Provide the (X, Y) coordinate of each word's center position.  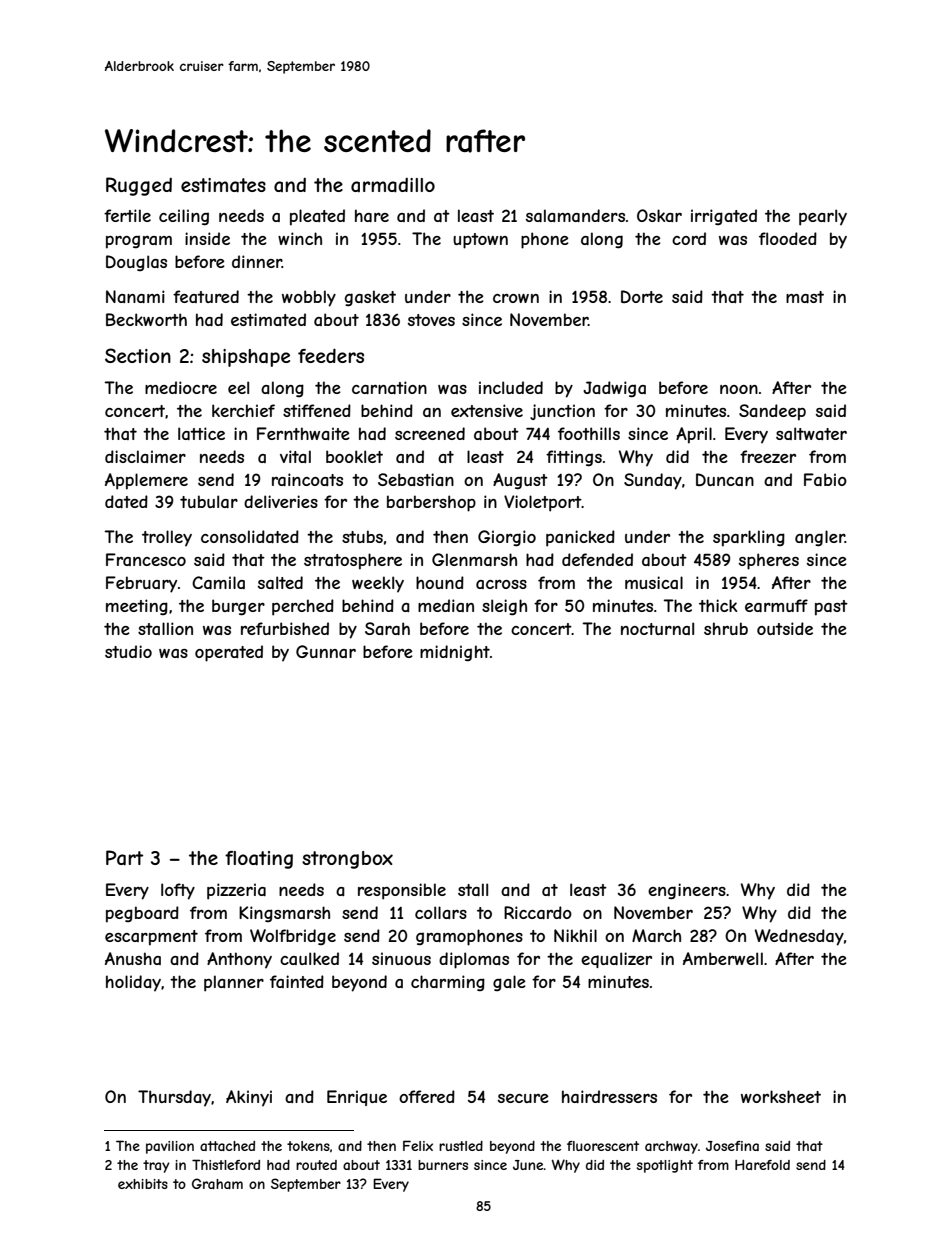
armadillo (393, 185)
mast (805, 297)
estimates (223, 185)
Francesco (146, 559)
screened (430, 433)
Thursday (174, 1098)
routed (316, 1165)
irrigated (724, 217)
